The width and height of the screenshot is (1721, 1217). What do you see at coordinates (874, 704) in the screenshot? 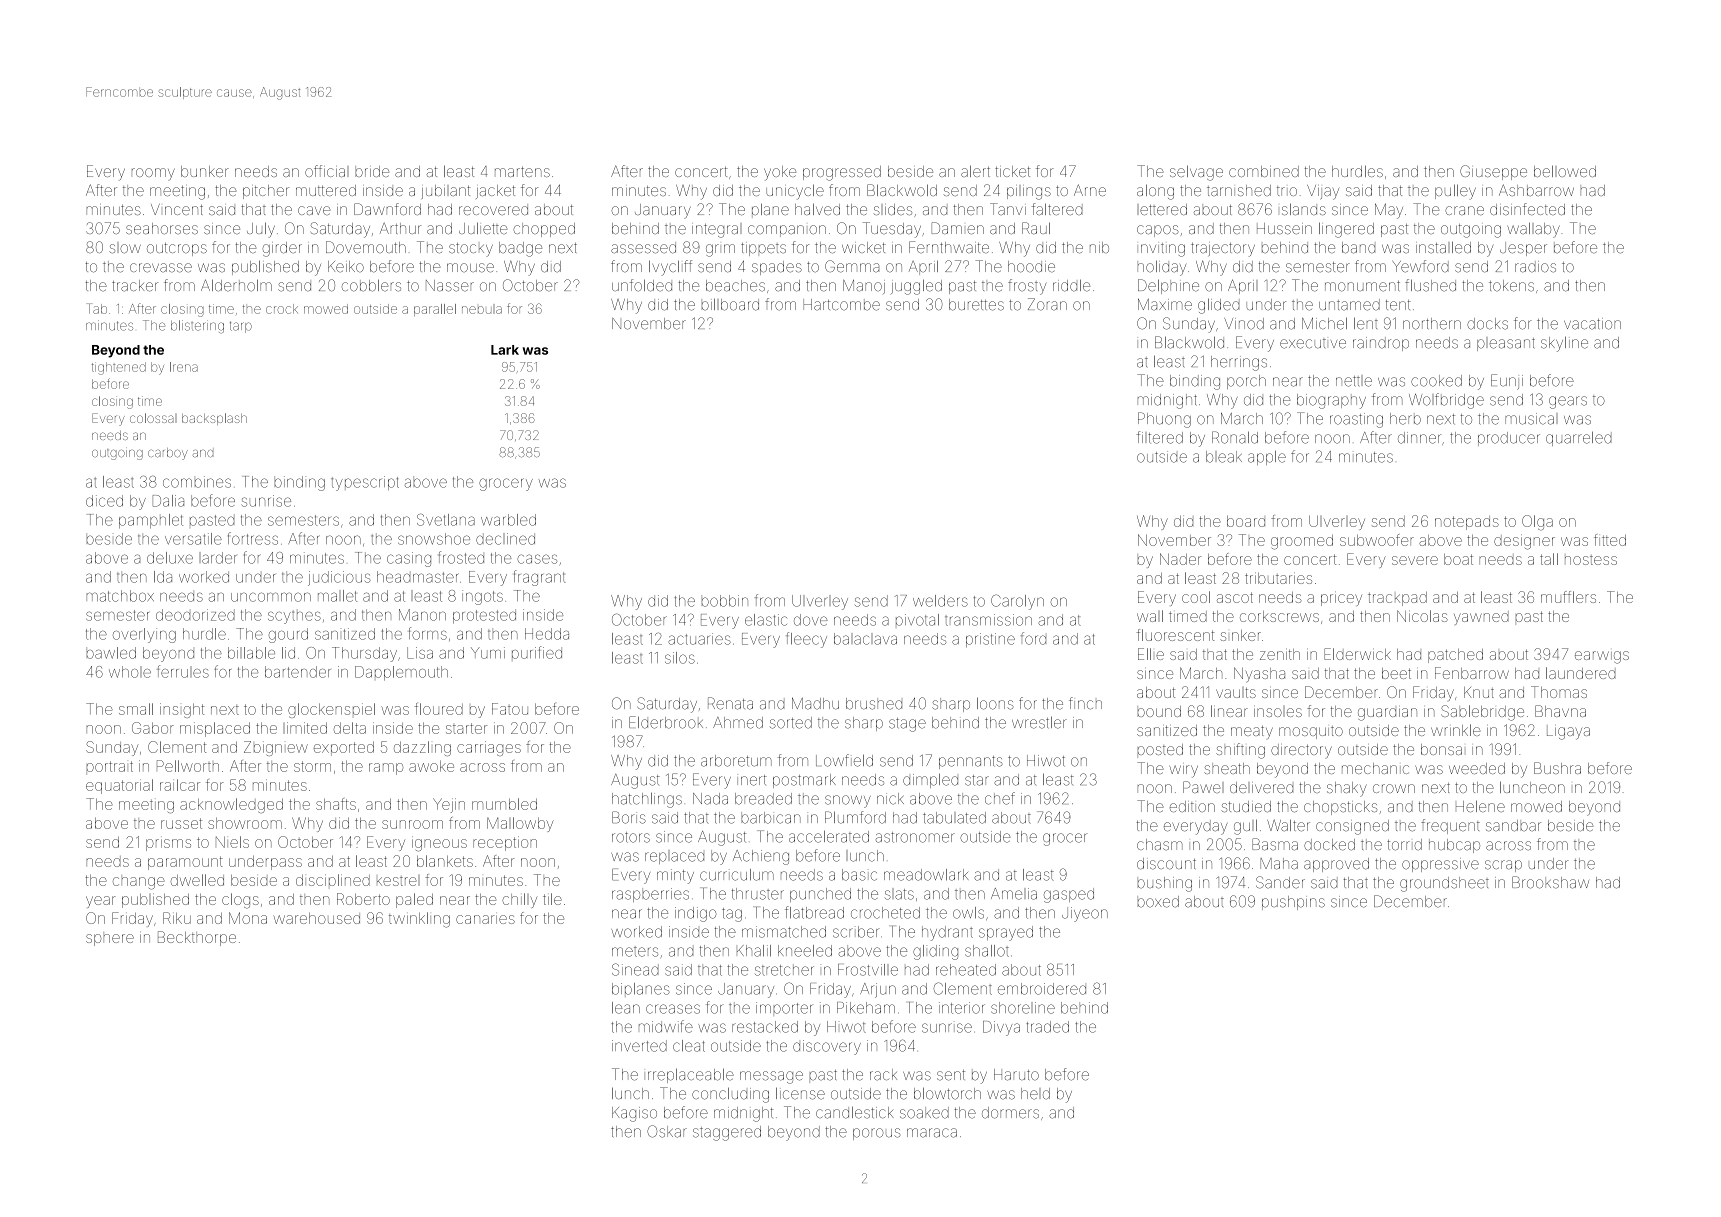
I see `brushed` at bounding box center [874, 704].
